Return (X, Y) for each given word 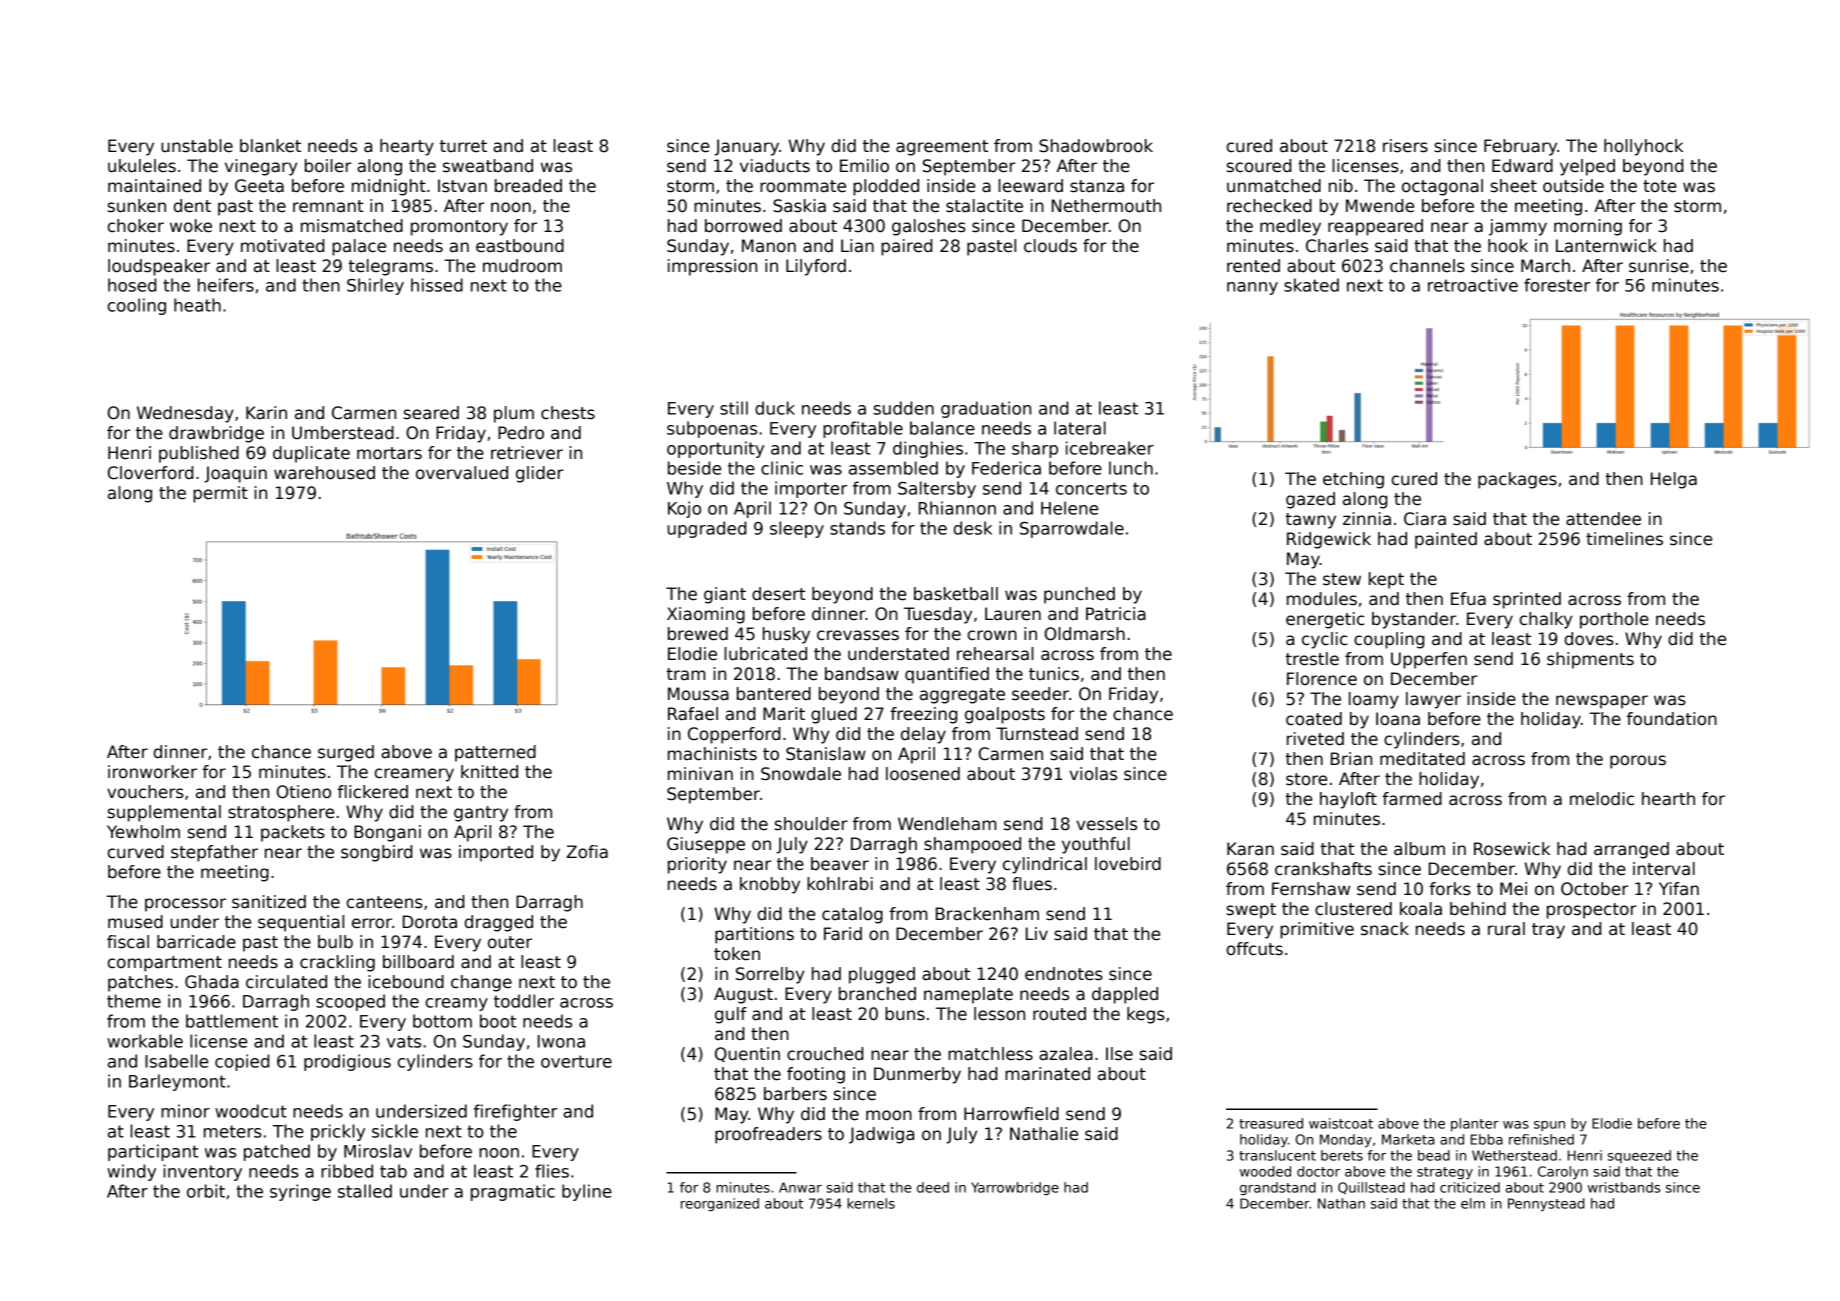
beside (694, 468)
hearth (1668, 799)
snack (1385, 929)
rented (1253, 266)
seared (431, 413)
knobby (770, 885)
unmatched (1274, 186)
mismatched (352, 226)
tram (686, 674)
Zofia (587, 852)
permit (220, 494)
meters (233, 1131)
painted (1446, 540)
